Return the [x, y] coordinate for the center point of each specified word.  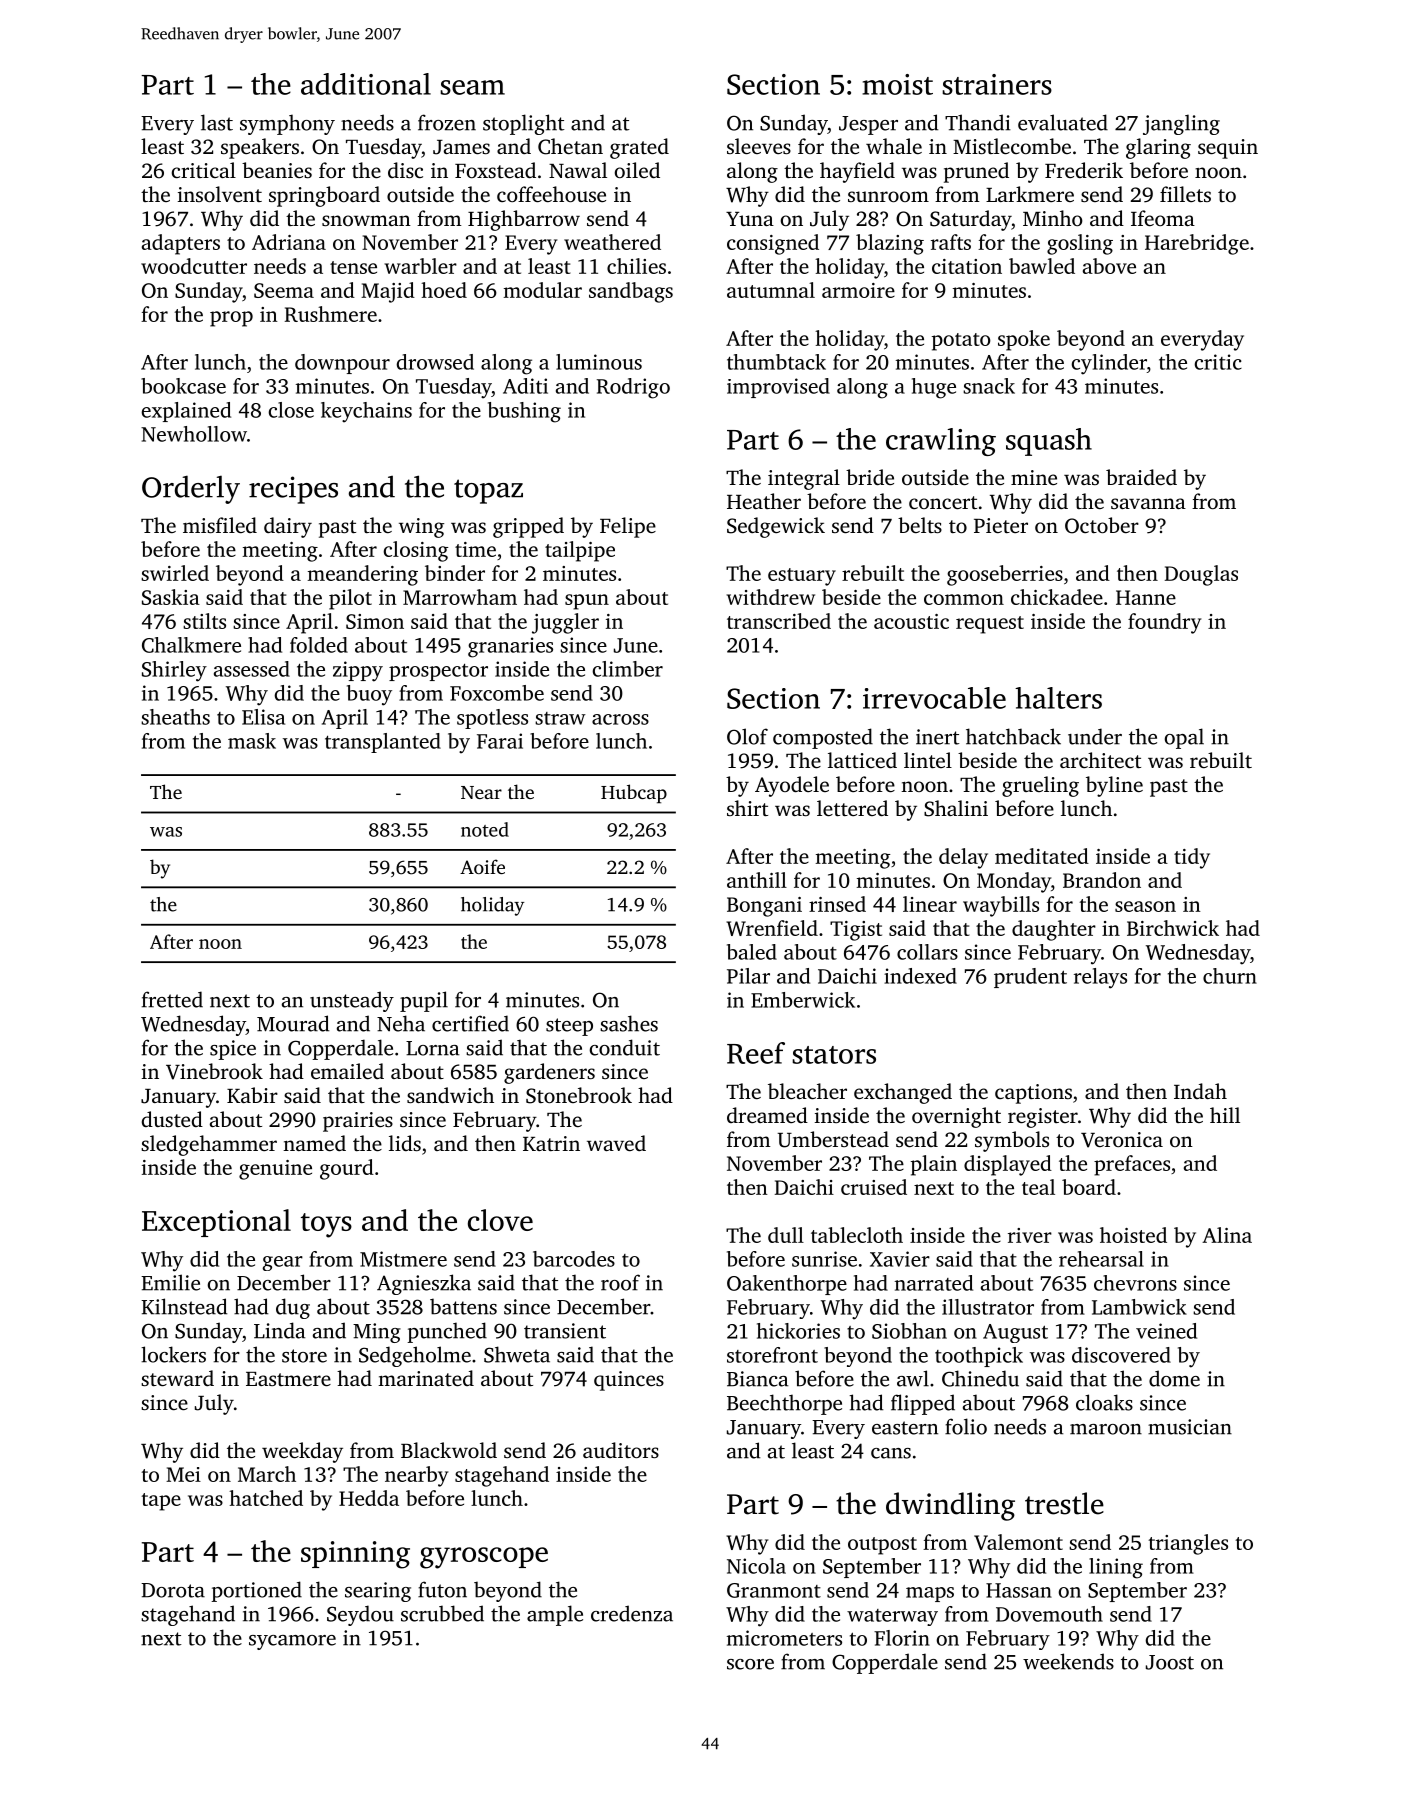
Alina [1227, 1235]
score [750, 1664]
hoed [444, 290]
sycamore [292, 1642]
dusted [172, 1119]
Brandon [1102, 880]
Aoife [482, 866]
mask [252, 741]
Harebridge [1197, 244]
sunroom [888, 196]
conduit [625, 1047]
